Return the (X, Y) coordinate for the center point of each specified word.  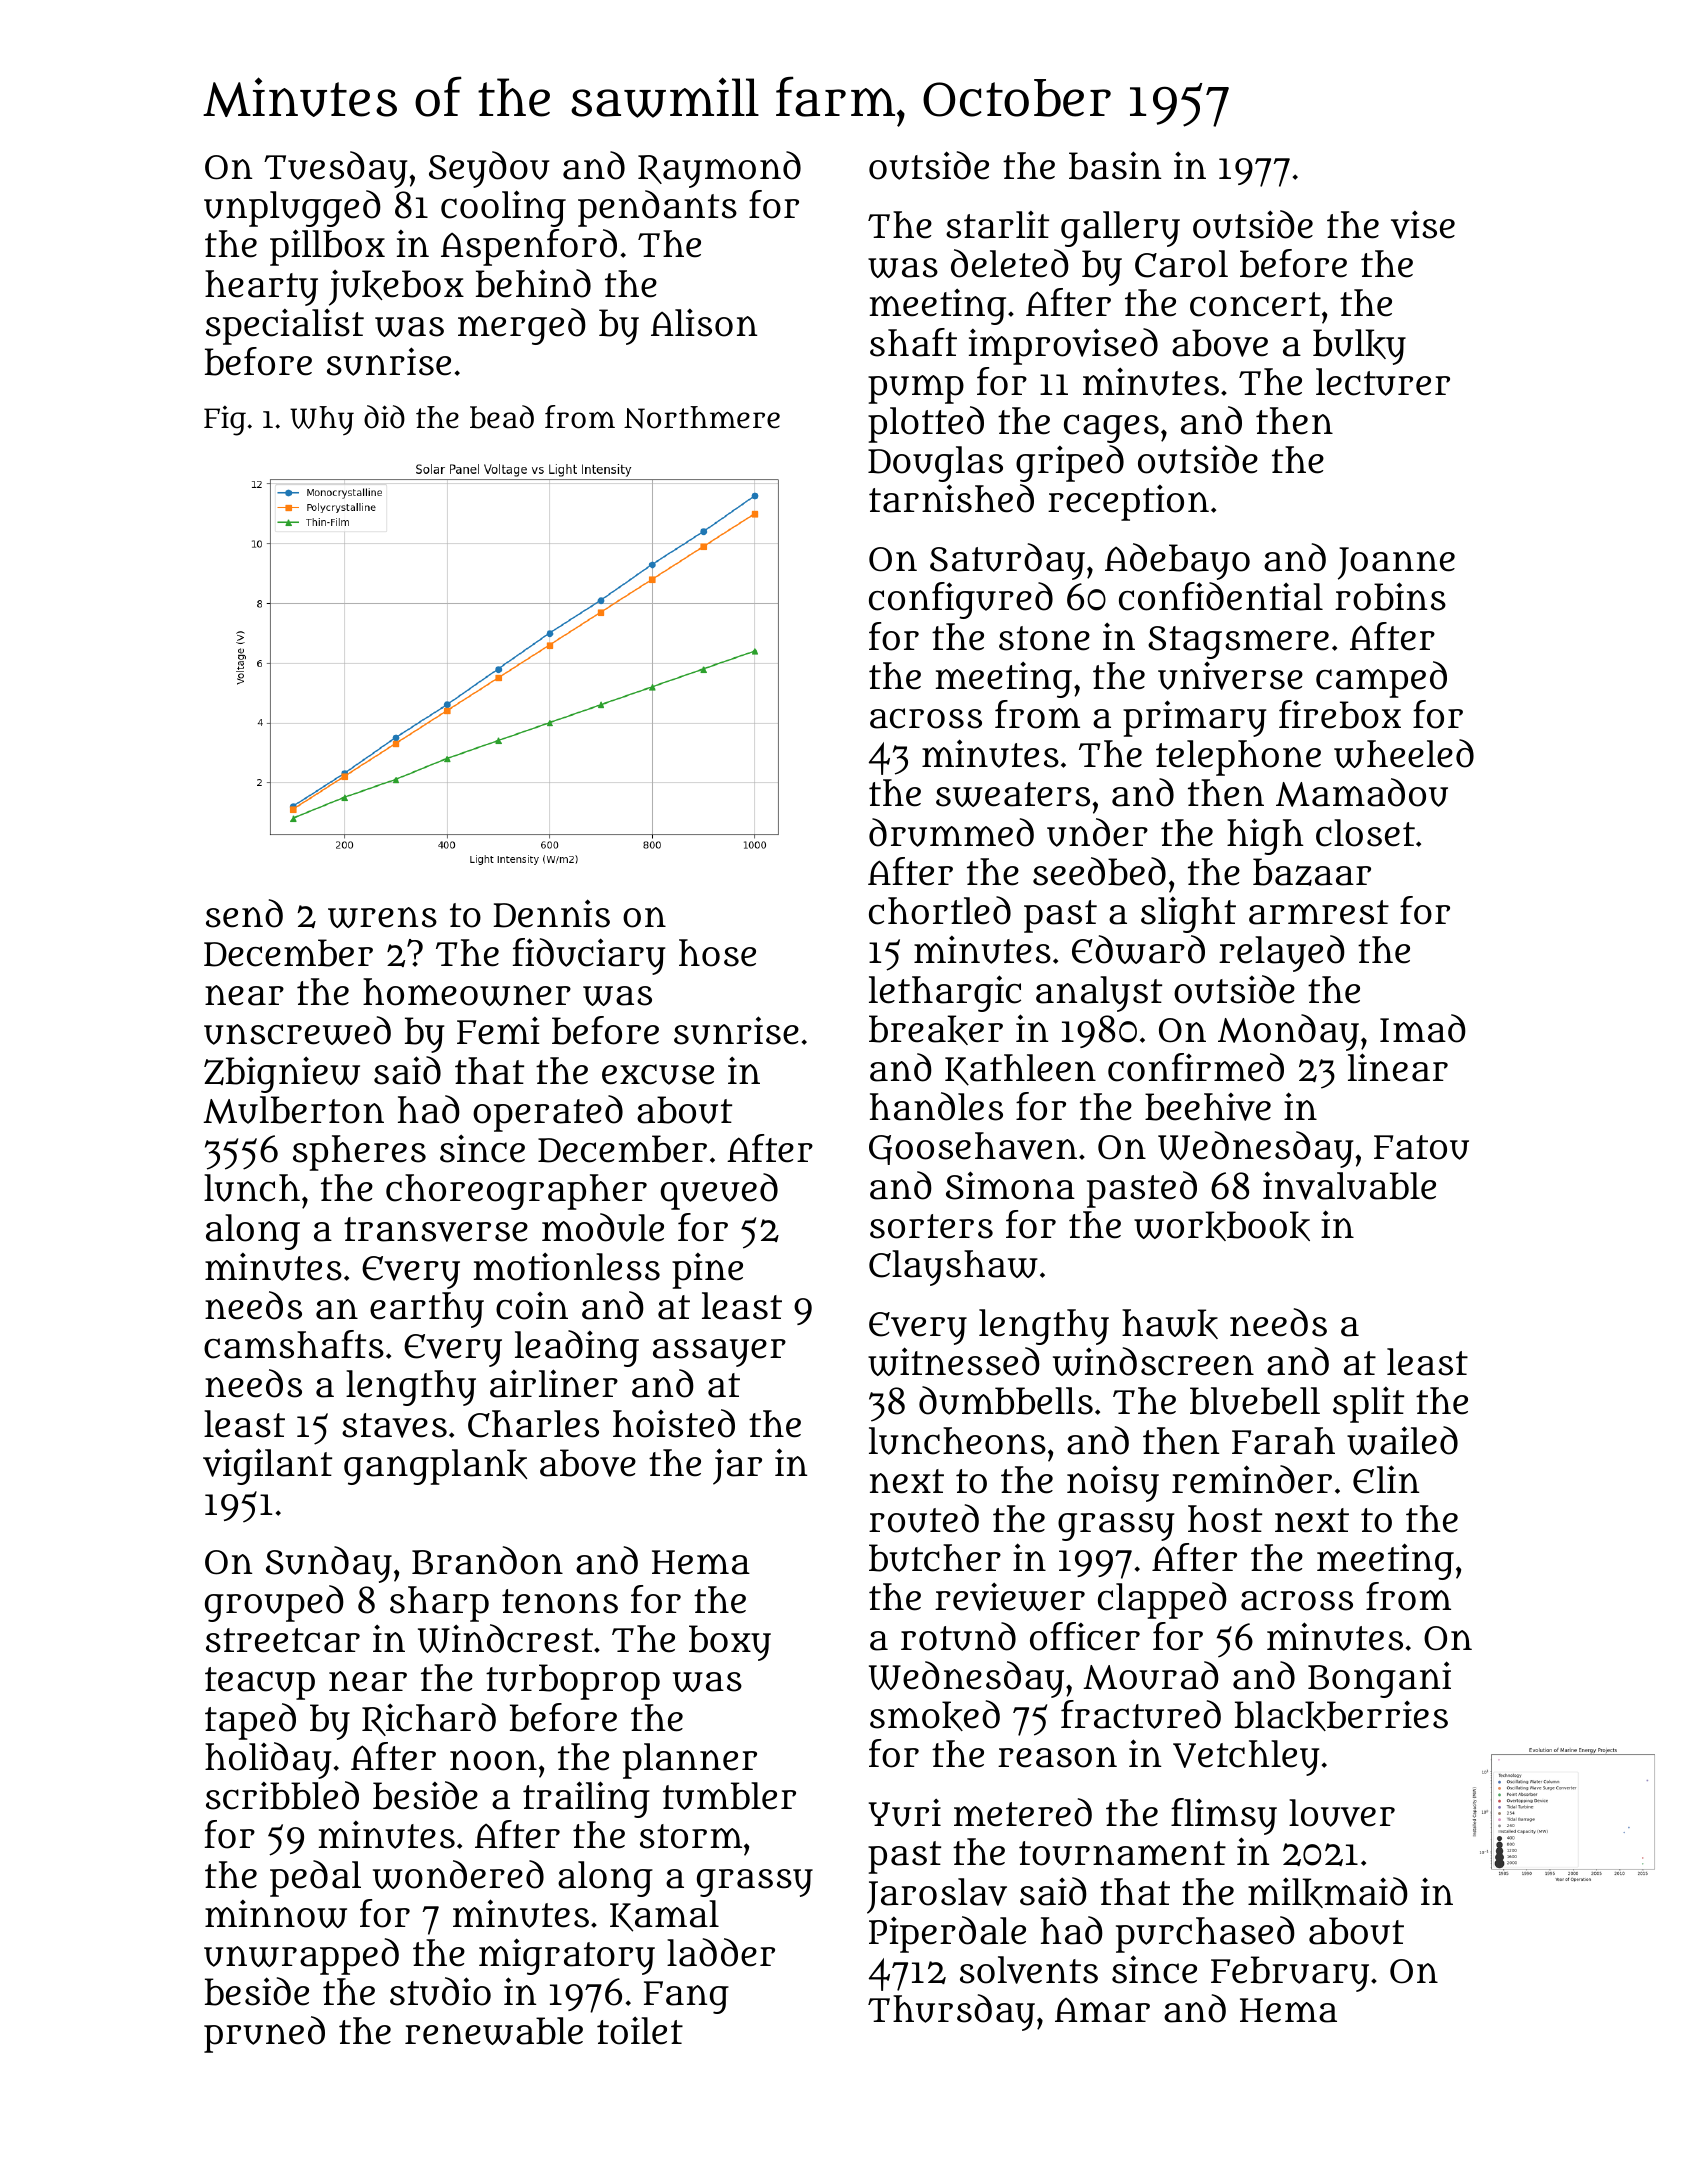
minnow (276, 1914)
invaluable (1349, 1185)
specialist (285, 327)
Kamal (664, 1916)
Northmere (702, 417)
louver (1342, 1813)
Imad (1423, 1028)
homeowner (467, 992)
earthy (427, 1310)
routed (924, 1518)
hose (717, 953)
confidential (1221, 596)
